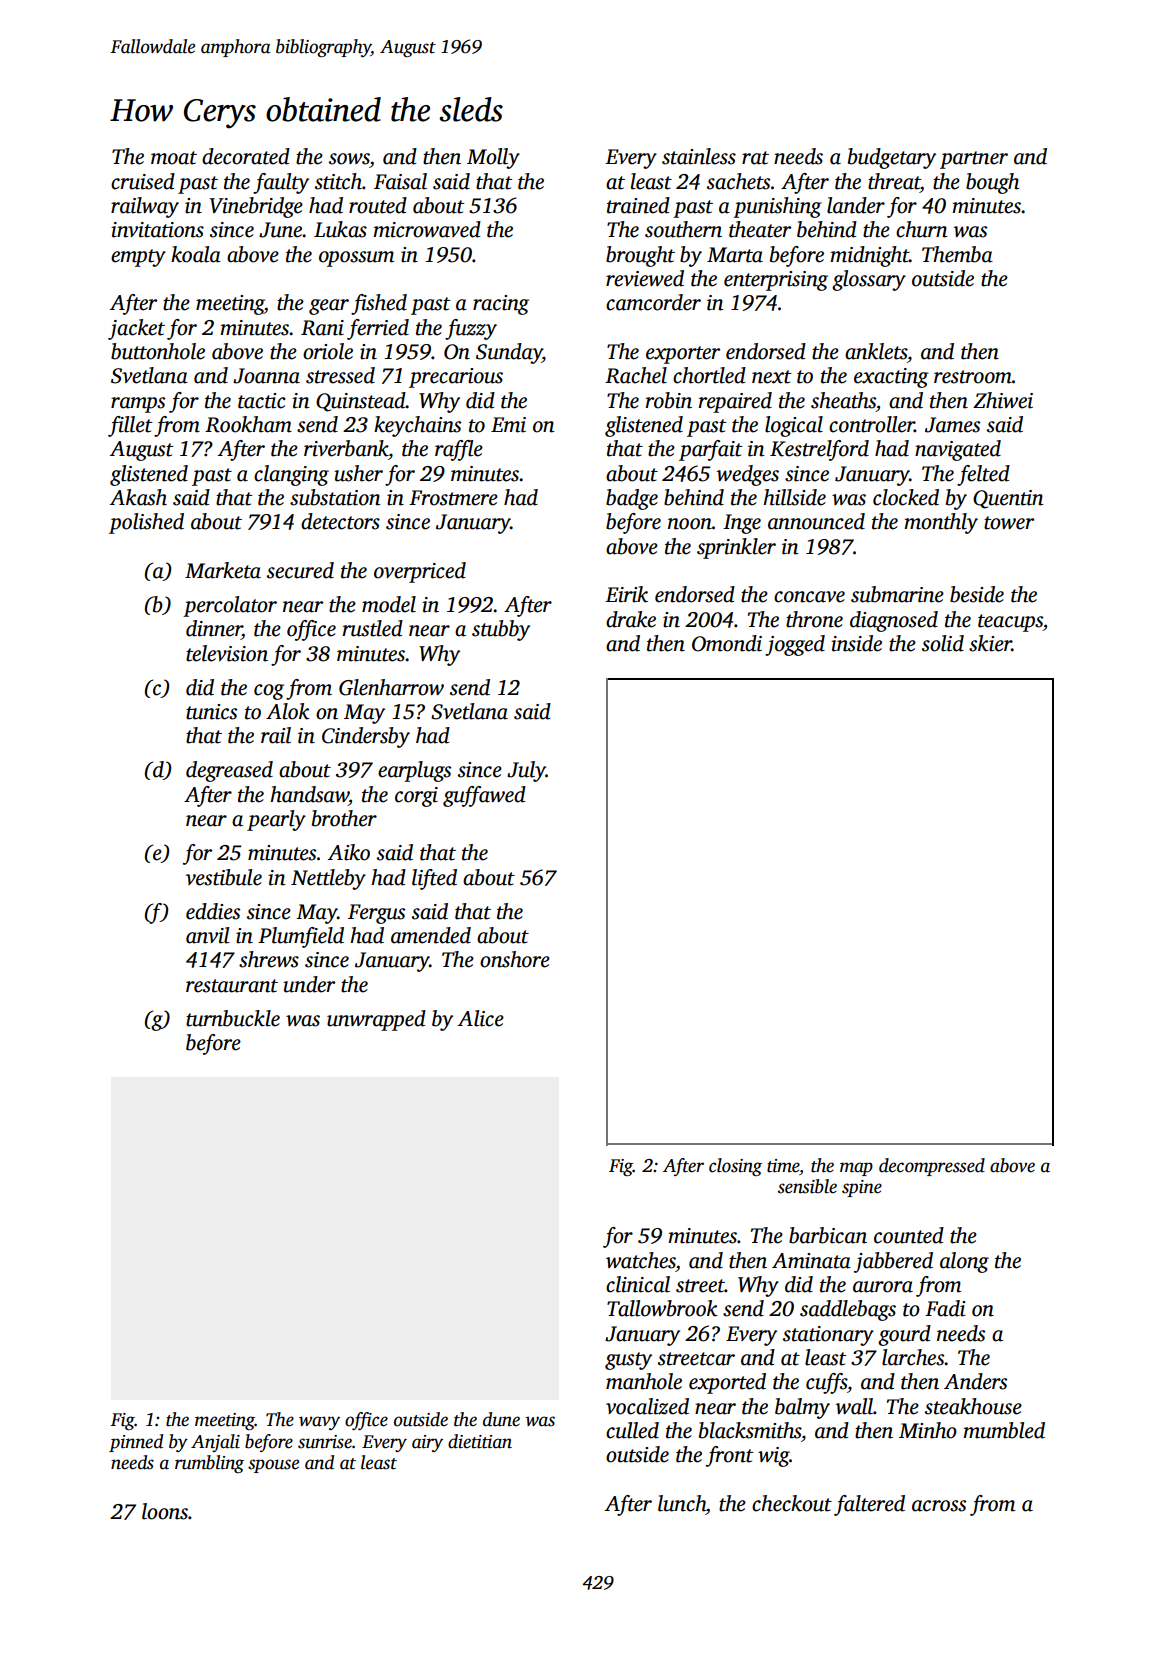 The height and width of the screenshot is (1654, 1165). I want to click on Molly, so click(493, 158).
